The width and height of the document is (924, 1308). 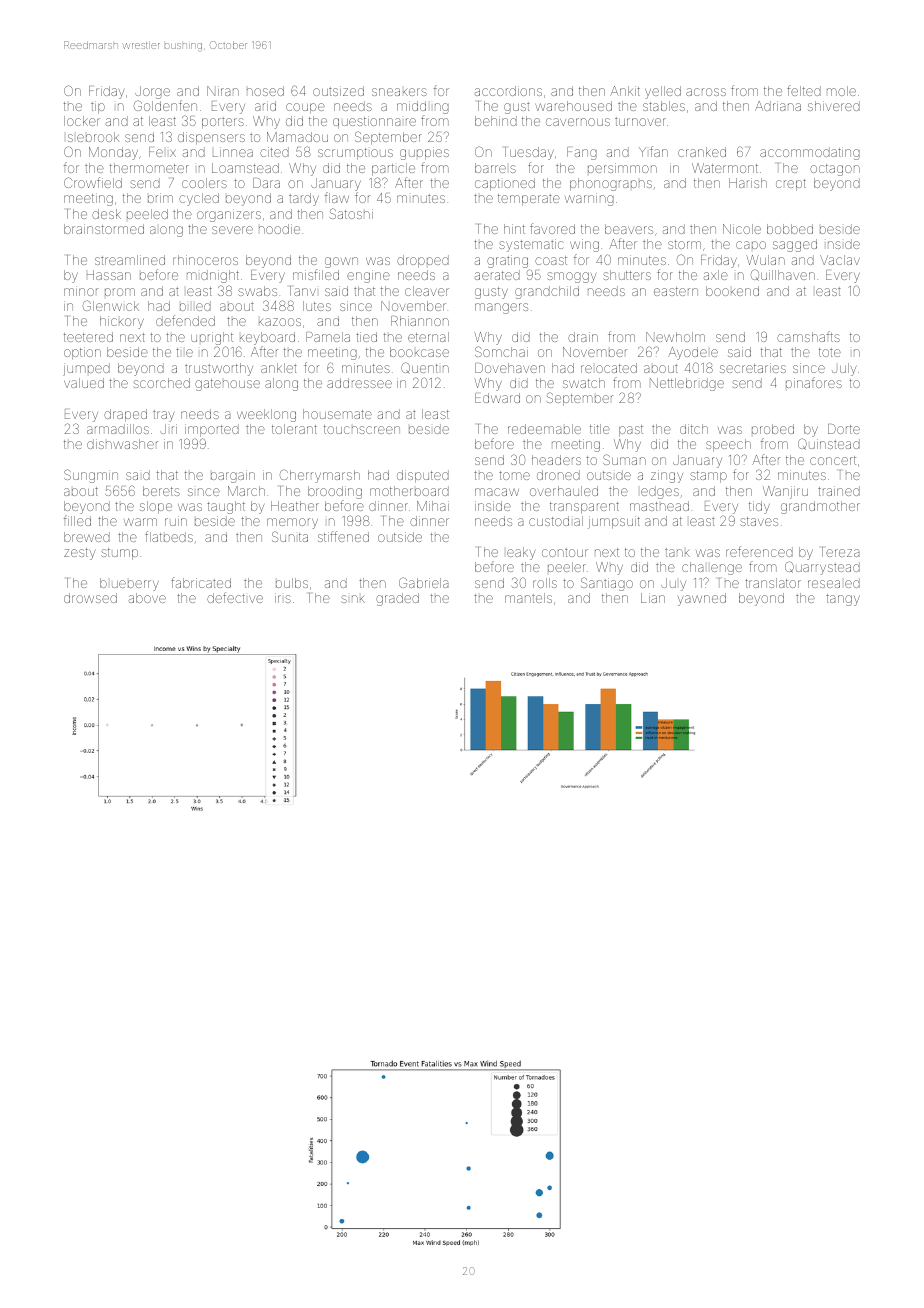 I want to click on redeemable, so click(x=544, y=429).
